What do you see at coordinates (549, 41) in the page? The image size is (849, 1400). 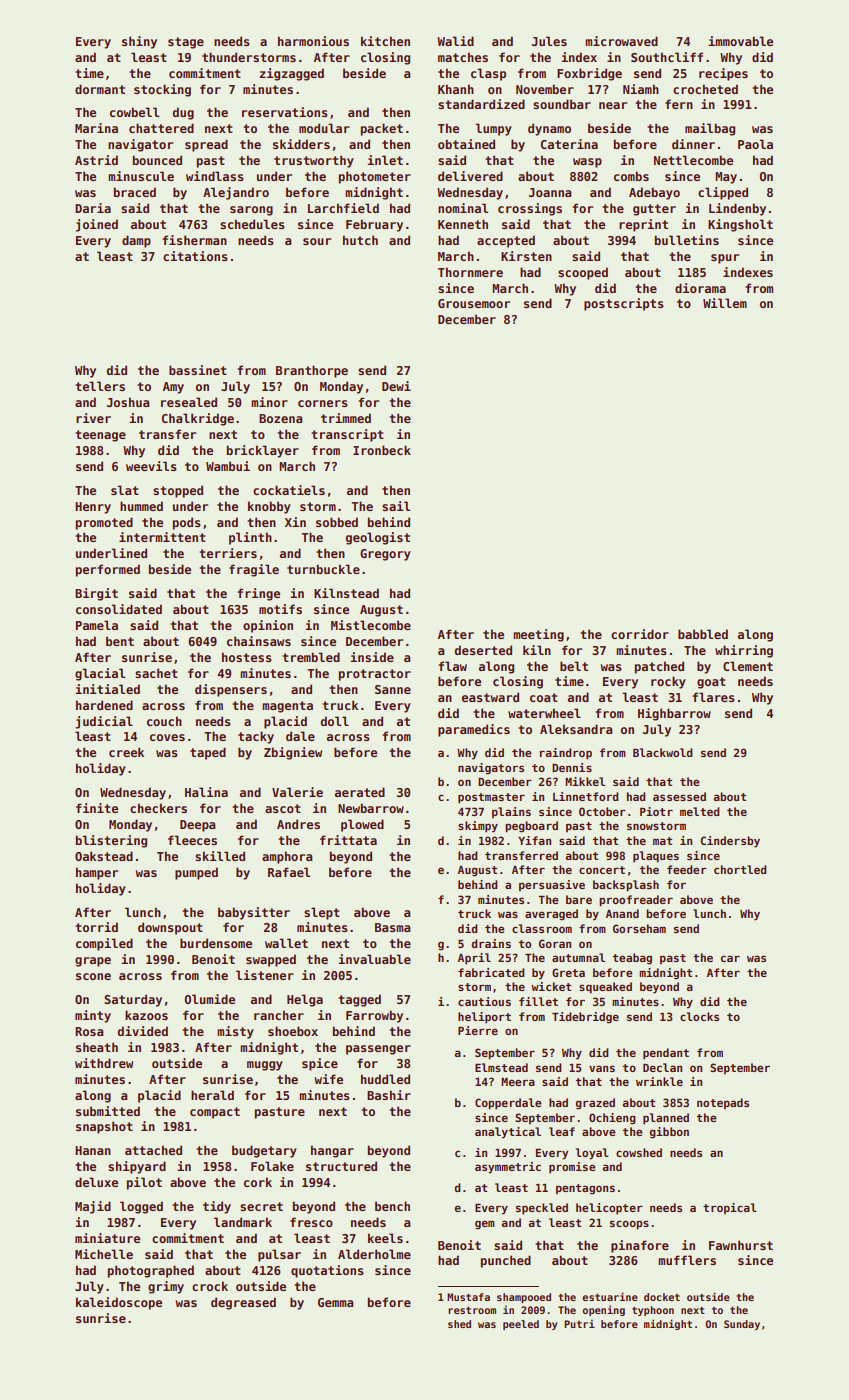 I see `Jules` at bounding box center [549, 41].
